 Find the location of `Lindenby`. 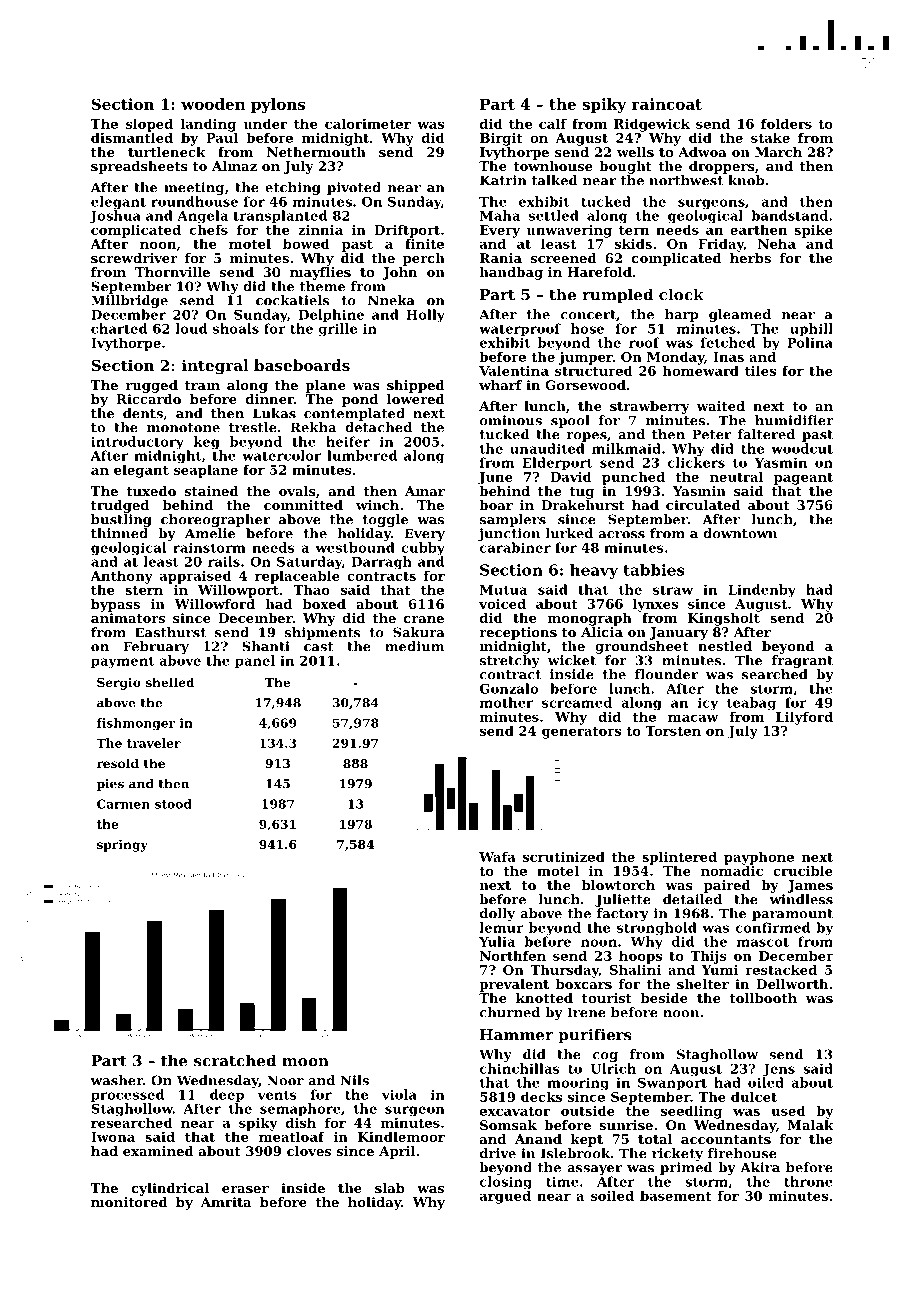

Lindenby is located at coordinates (762, 591).
